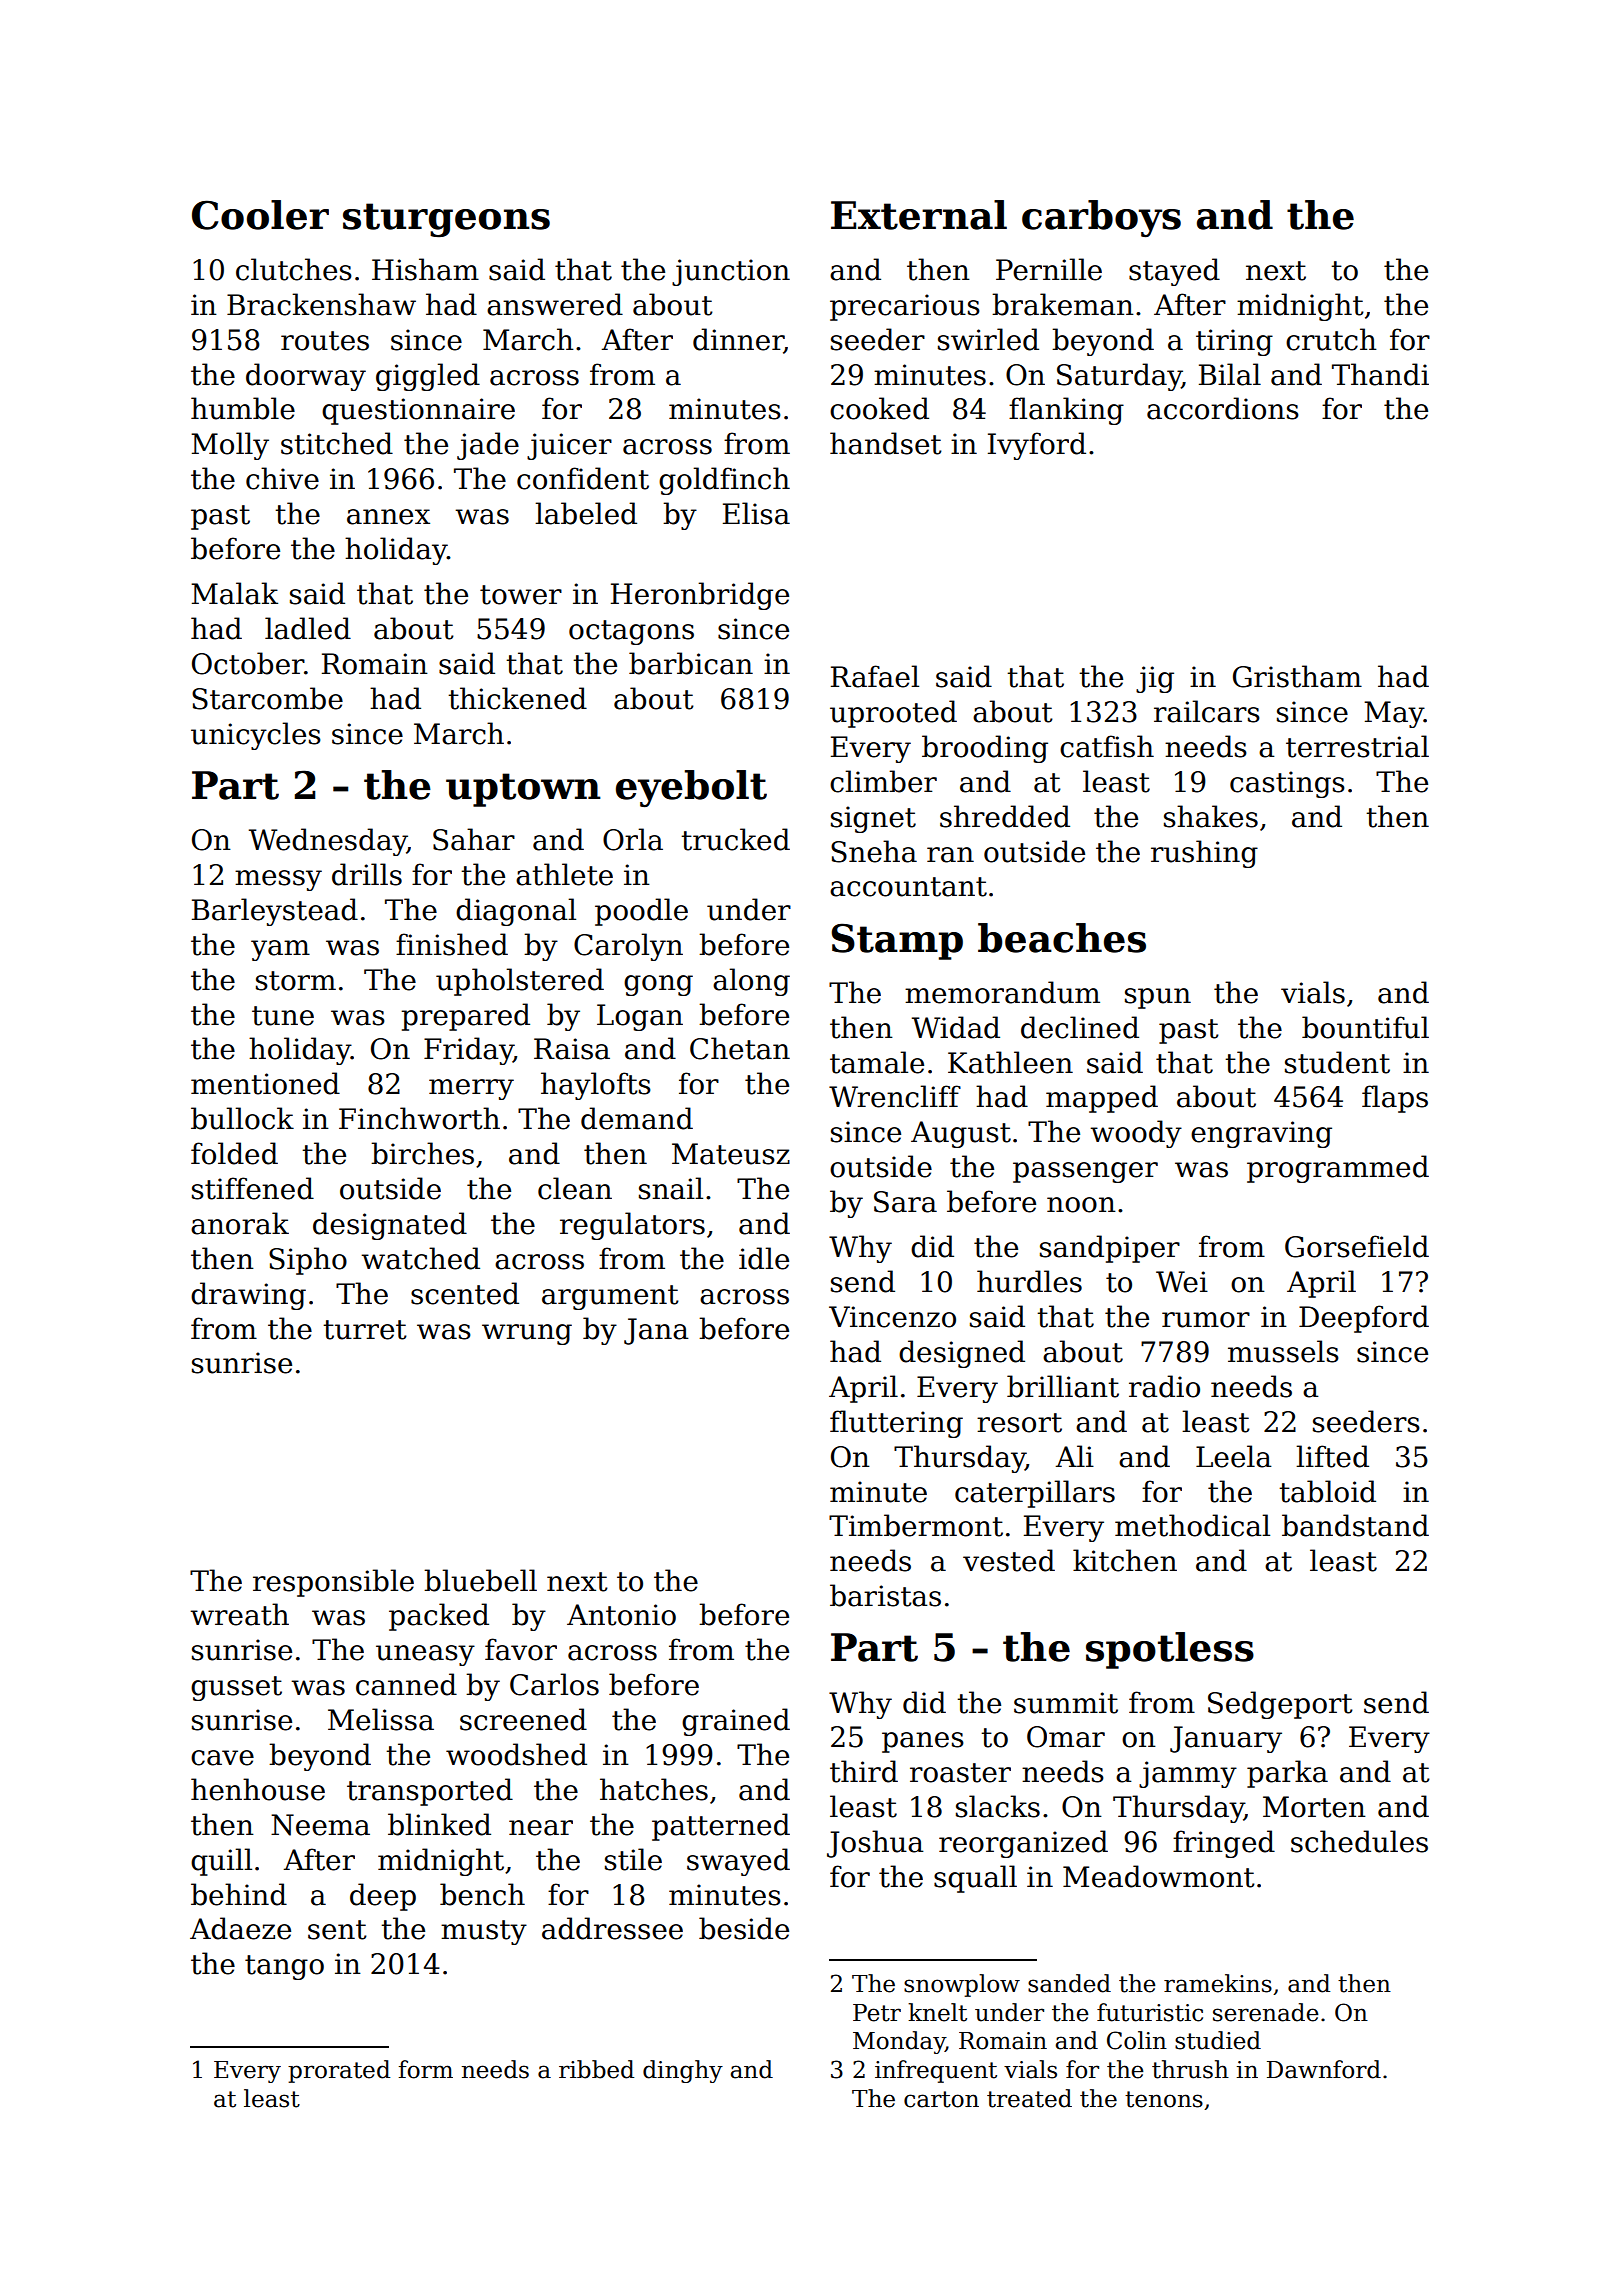 Image resolution: width=1620 pixels, height=2292 pixels. What do you see at coordinates (260, 215) in the document?
I see `Cooler` at bounding box center [260, 215].
